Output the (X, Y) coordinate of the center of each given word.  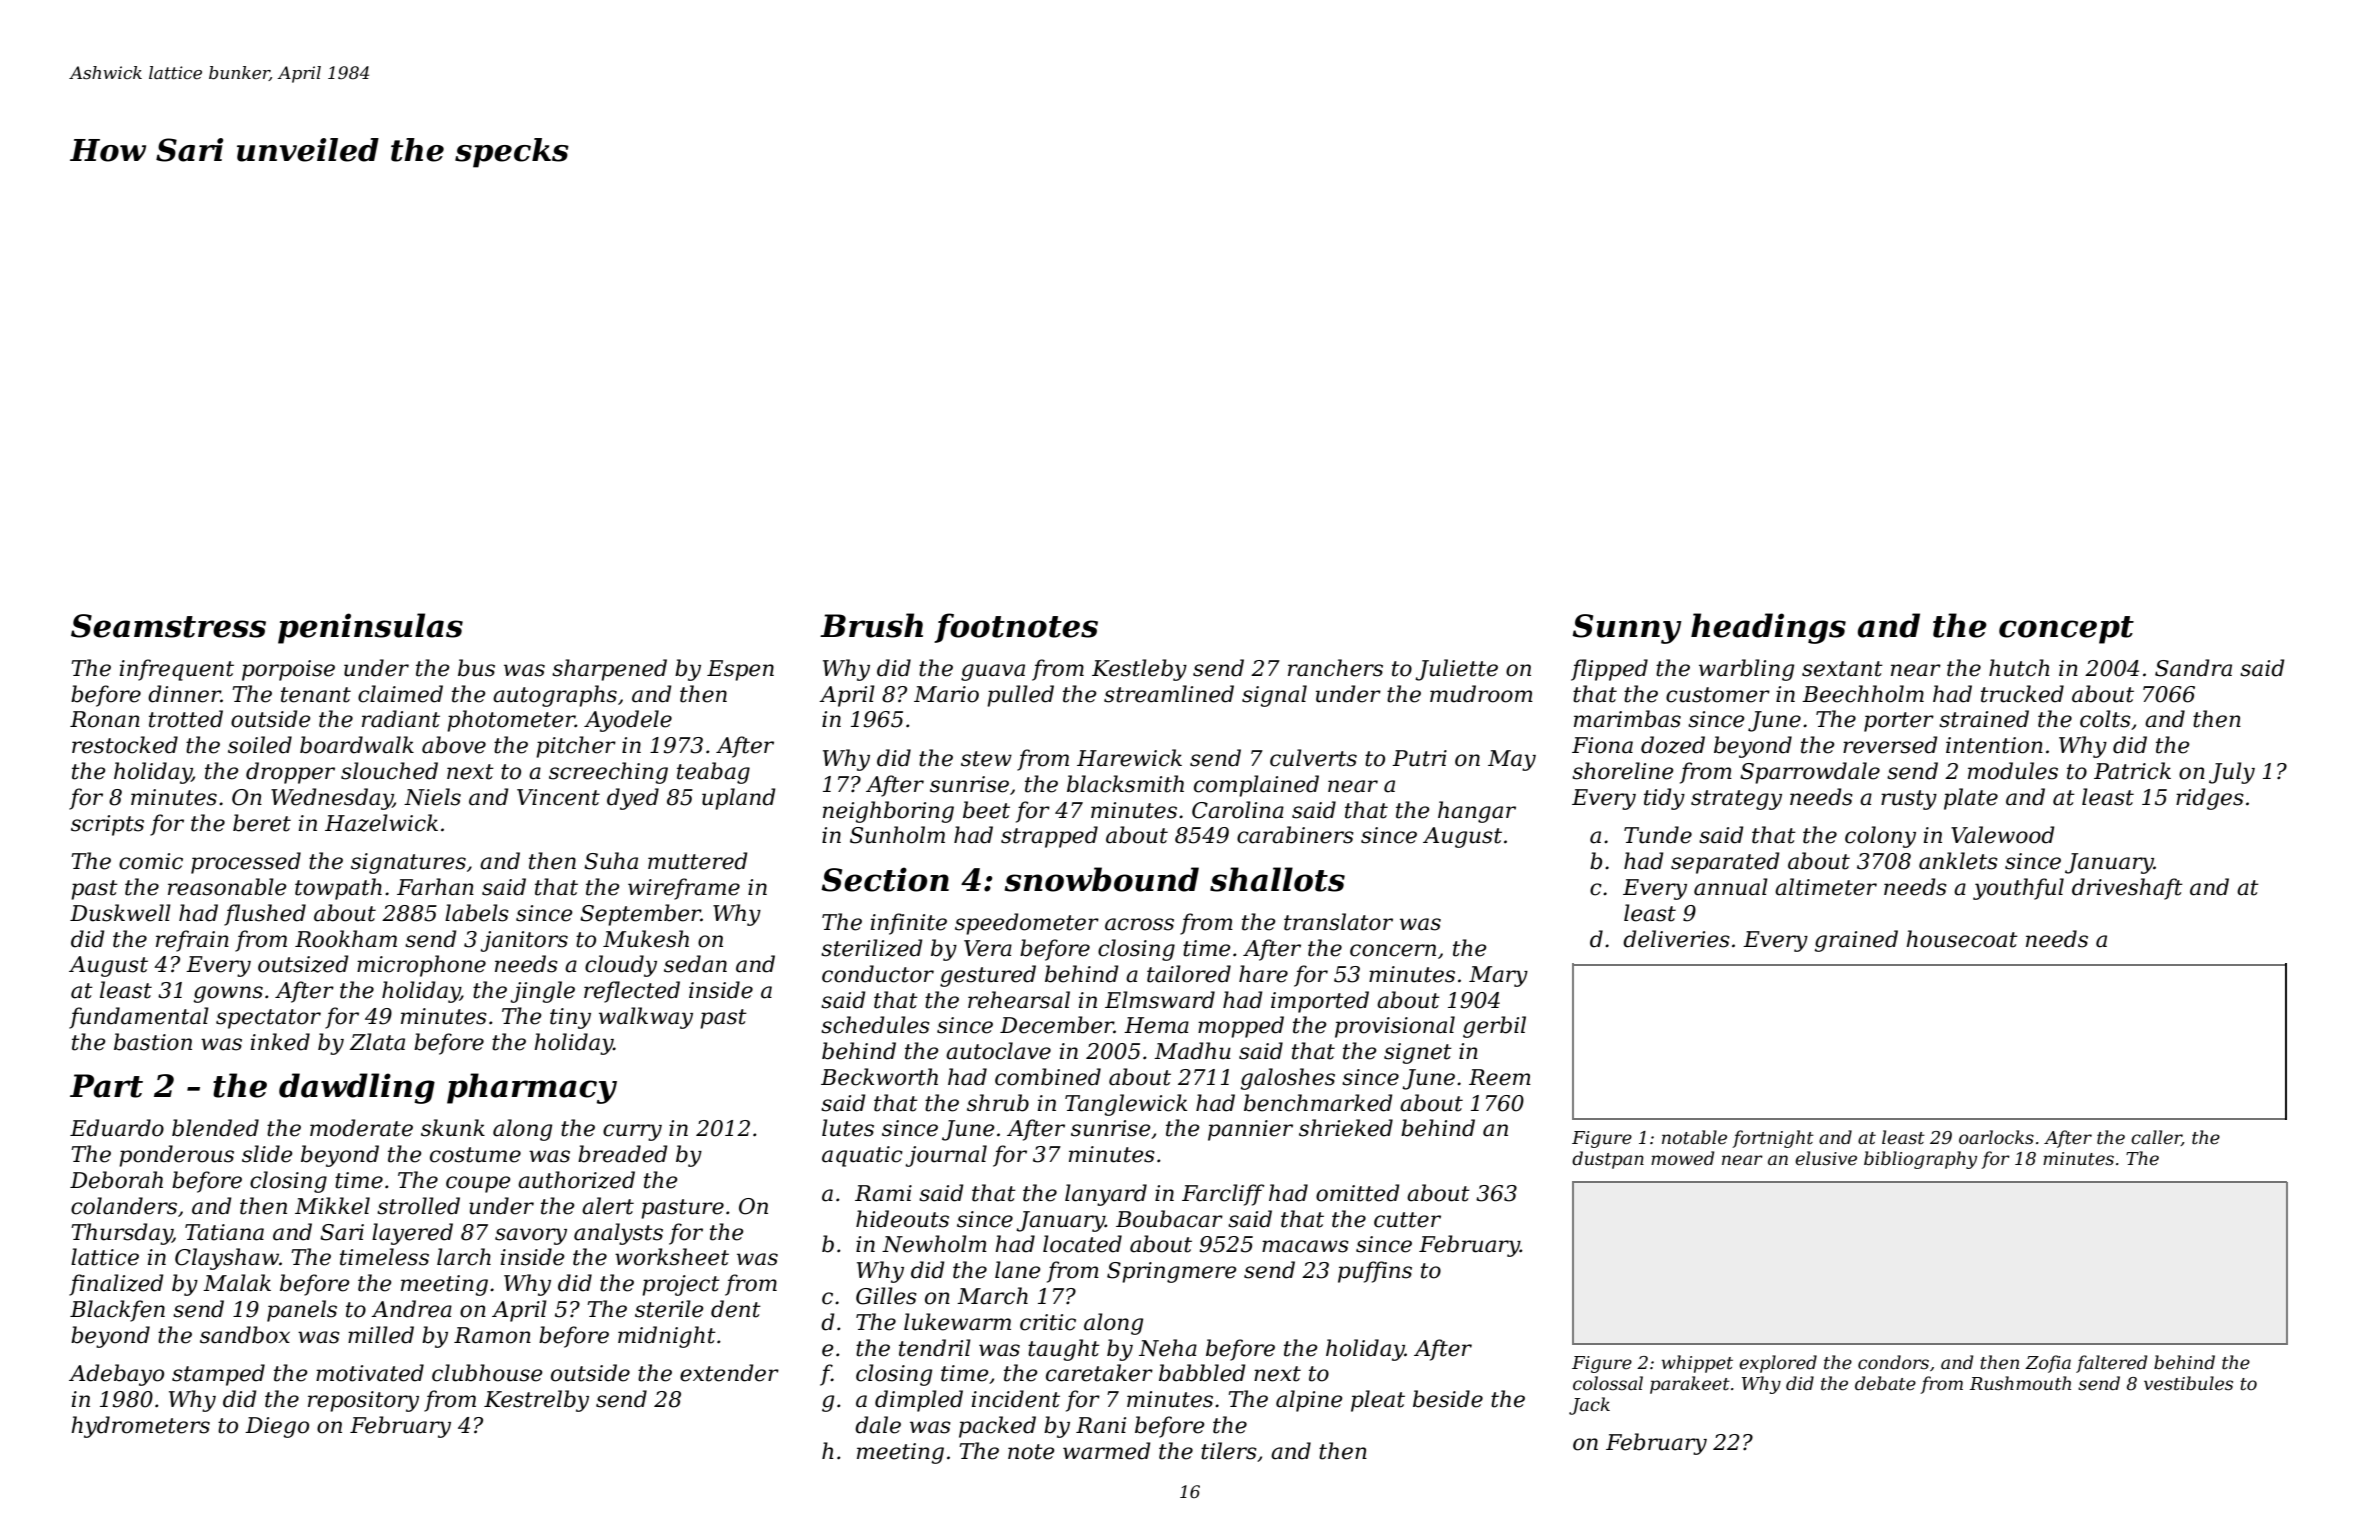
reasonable (227, 887)
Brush (871, 625)
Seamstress (168, 626)
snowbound (1102, 879)
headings (1768, 628)
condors (1893, 1362)
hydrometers (140, 1427)
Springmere (1172, 1272)
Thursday (122, 1234)
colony (1880, 837)
